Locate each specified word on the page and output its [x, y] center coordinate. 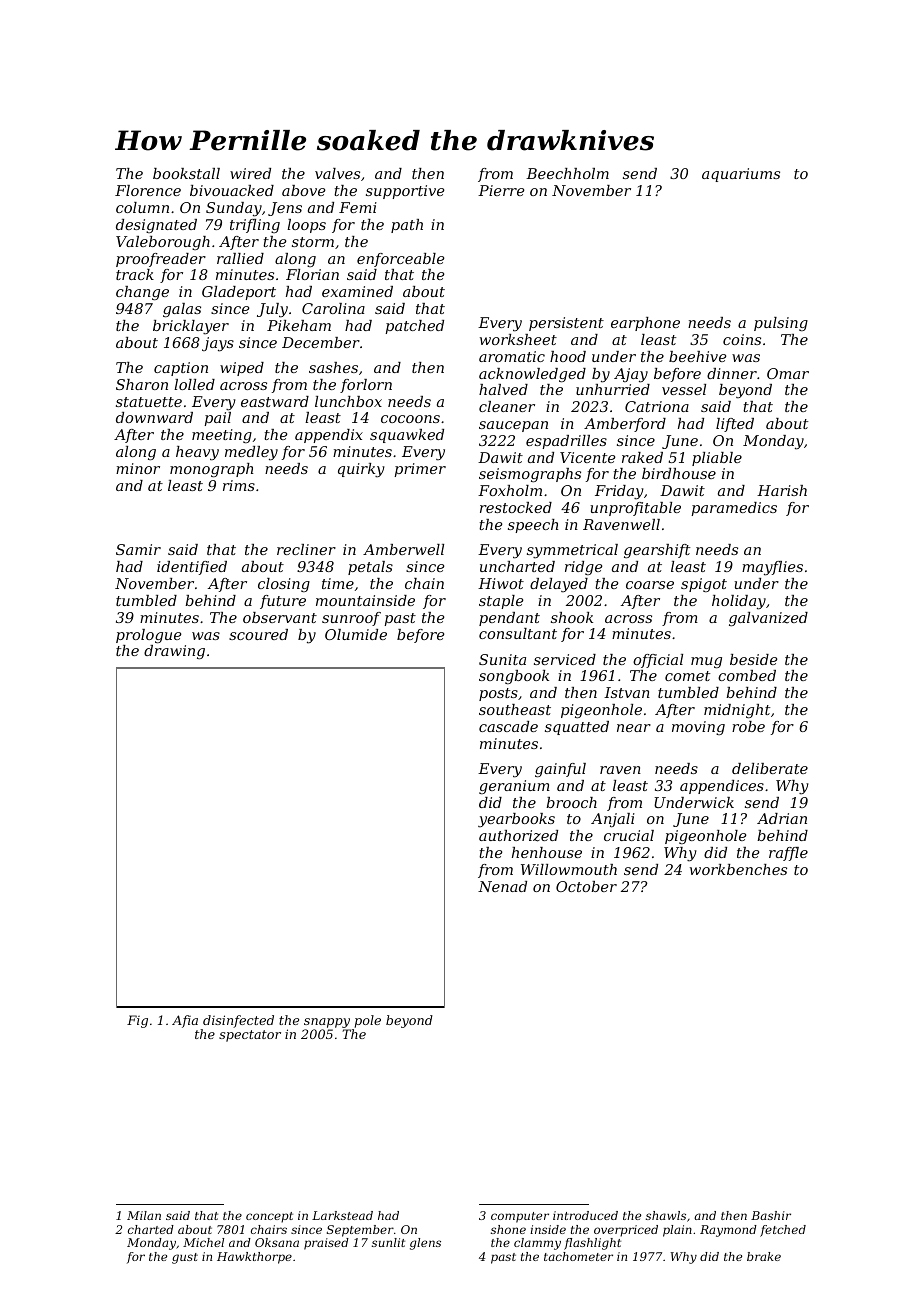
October [586, 886]
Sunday [234, 209]
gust [185, 1258]
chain [424, 583]
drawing [174, 652]
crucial [629, 835]
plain [677, 1231]
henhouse [547, 852]
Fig [137, 1021]
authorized [518, 836]
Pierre [501, 190]
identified [192, 568]
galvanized [768, 619]
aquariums [741, 175]
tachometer [578, 1256]
